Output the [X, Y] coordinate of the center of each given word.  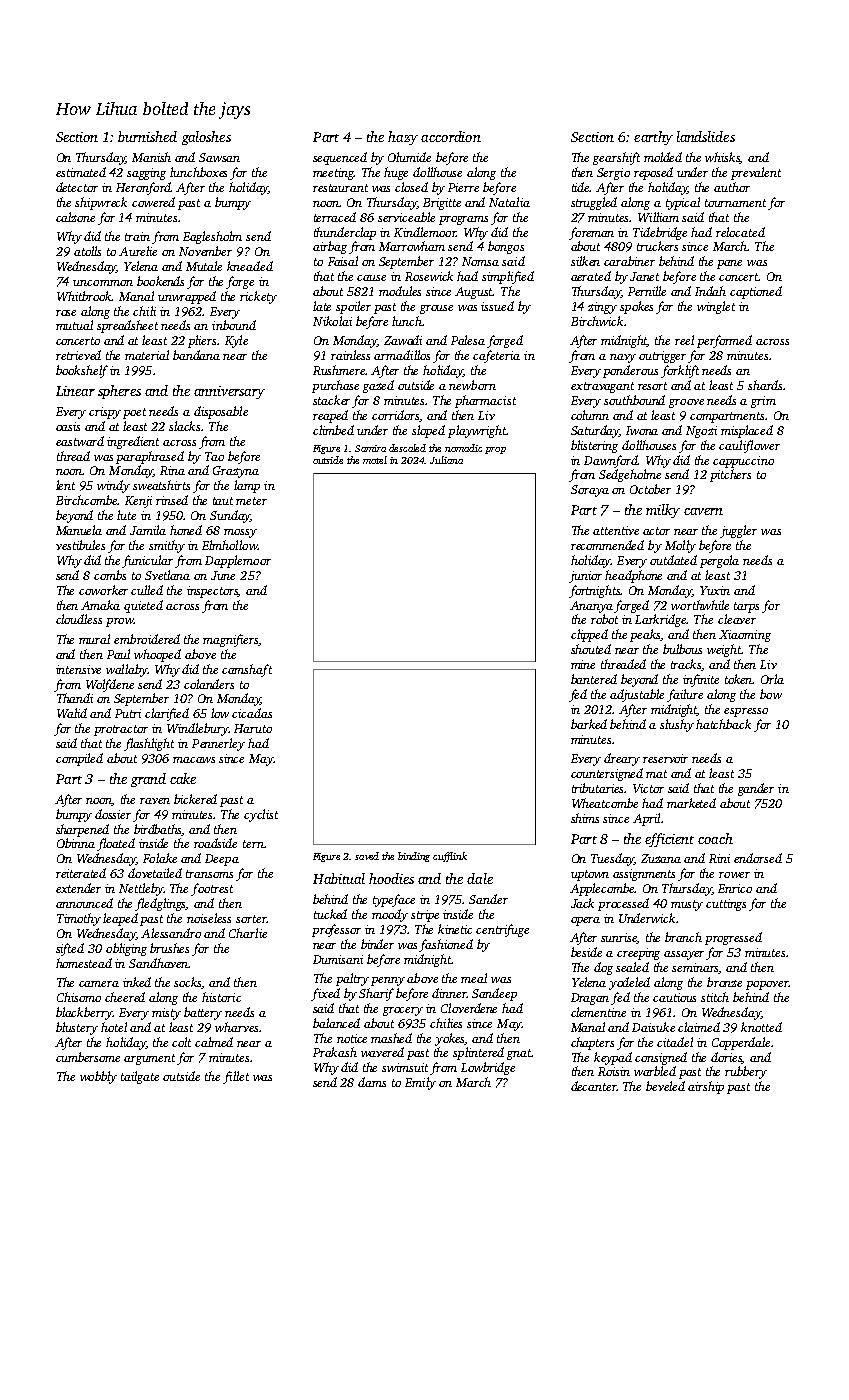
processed [623, 904]
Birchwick [597, 321]
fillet [236, 1077]
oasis [68, 426]
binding [414, 857]
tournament [735, 203]
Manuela [79, 530]
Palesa [468, 340]
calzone [75, 217]
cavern [703, 511]
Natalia [509, 202]
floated [116, 844]
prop [495, 450]
